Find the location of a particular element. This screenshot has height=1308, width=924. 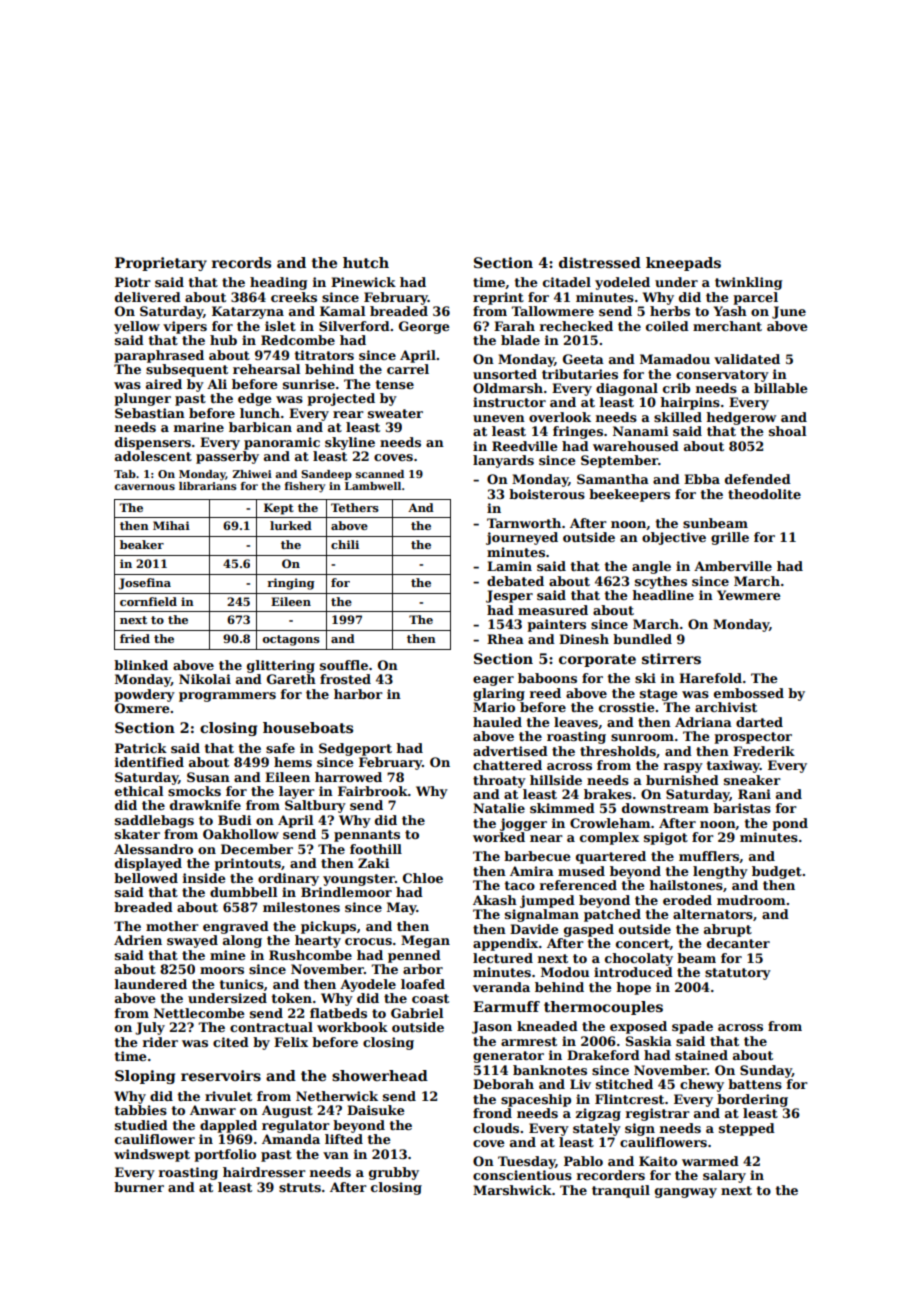

Davide is located at coordinates (534, 929).
